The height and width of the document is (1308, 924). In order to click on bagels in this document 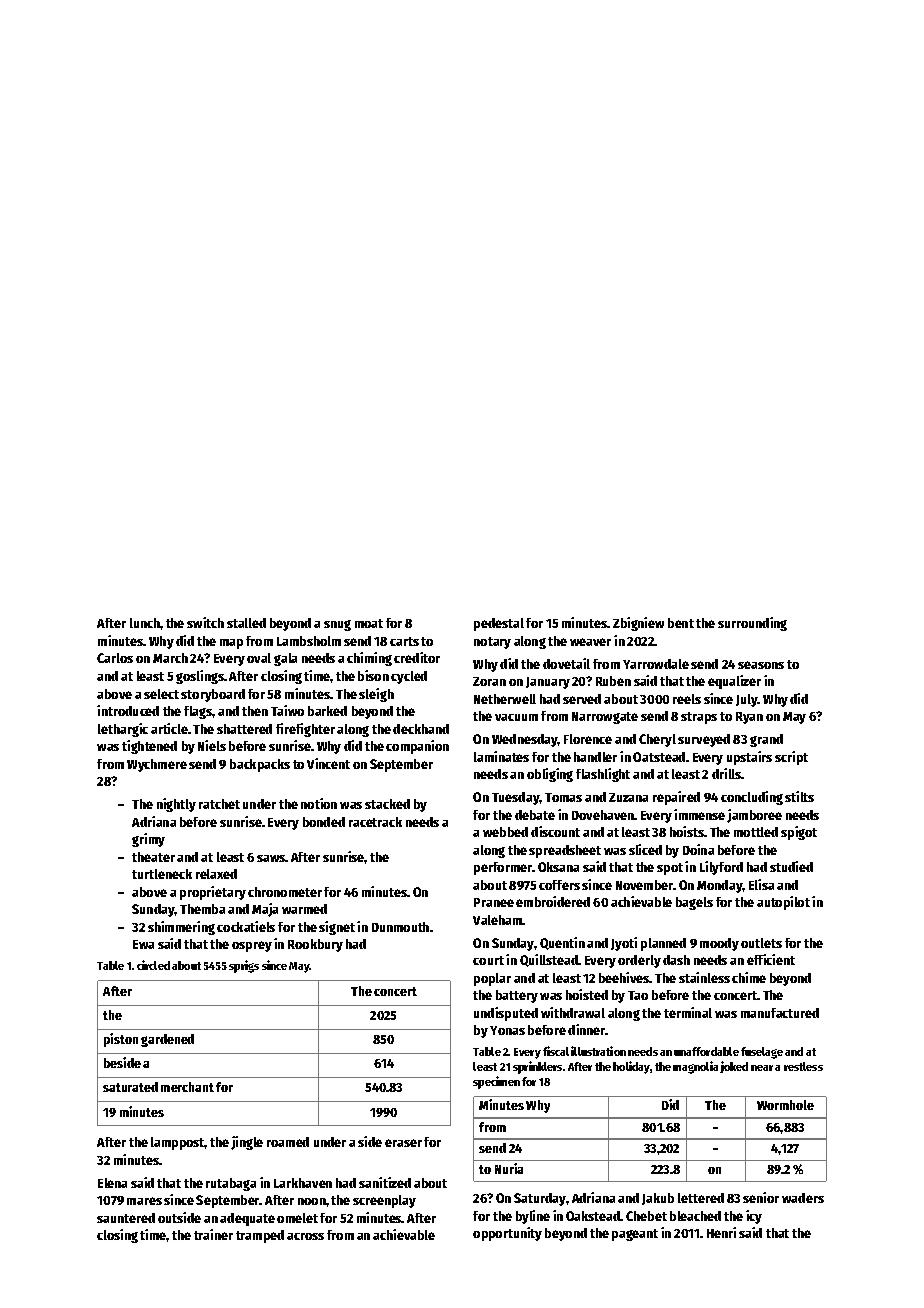, I will do `click(694, 903)`.
